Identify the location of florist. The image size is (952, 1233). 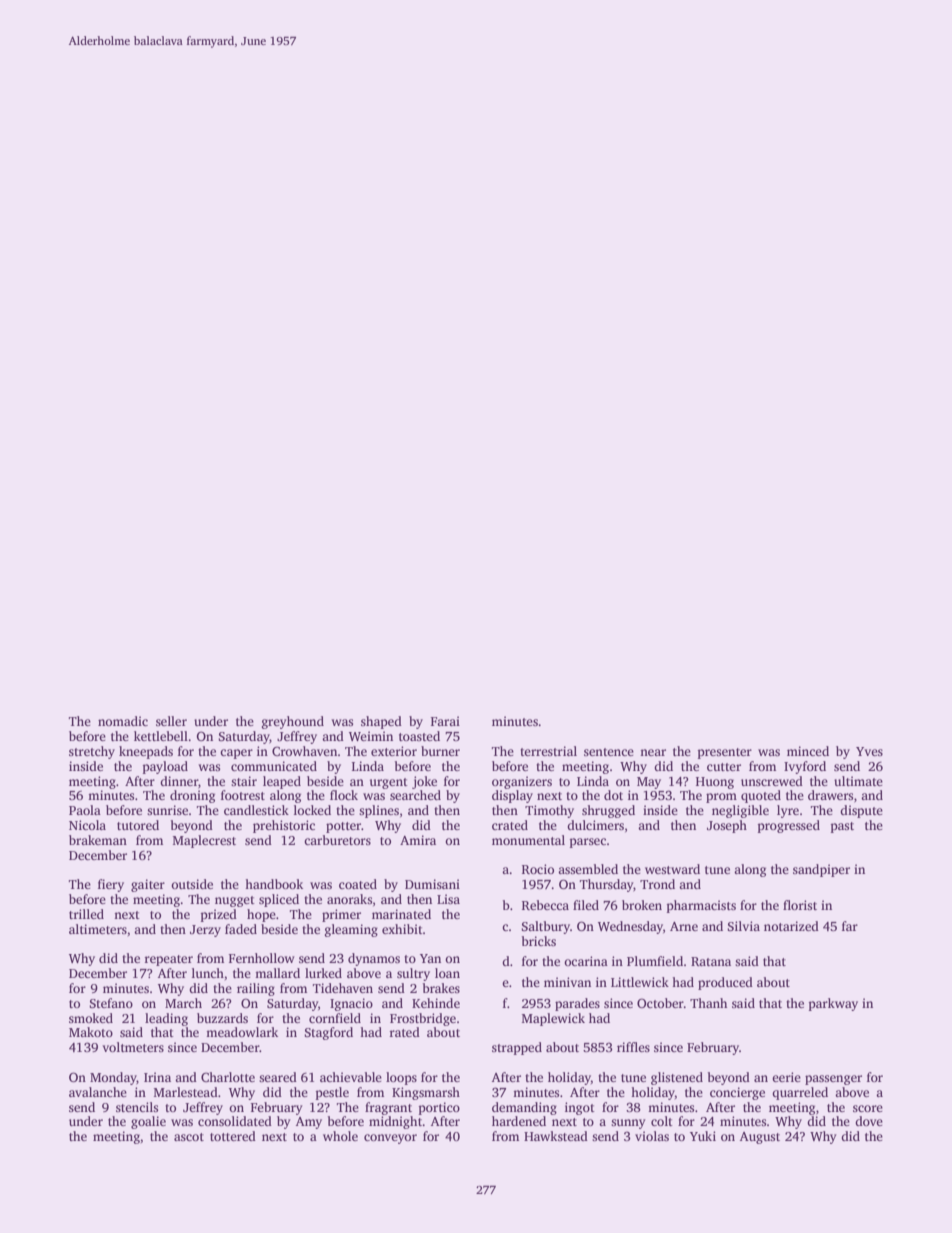
(800, 905).
